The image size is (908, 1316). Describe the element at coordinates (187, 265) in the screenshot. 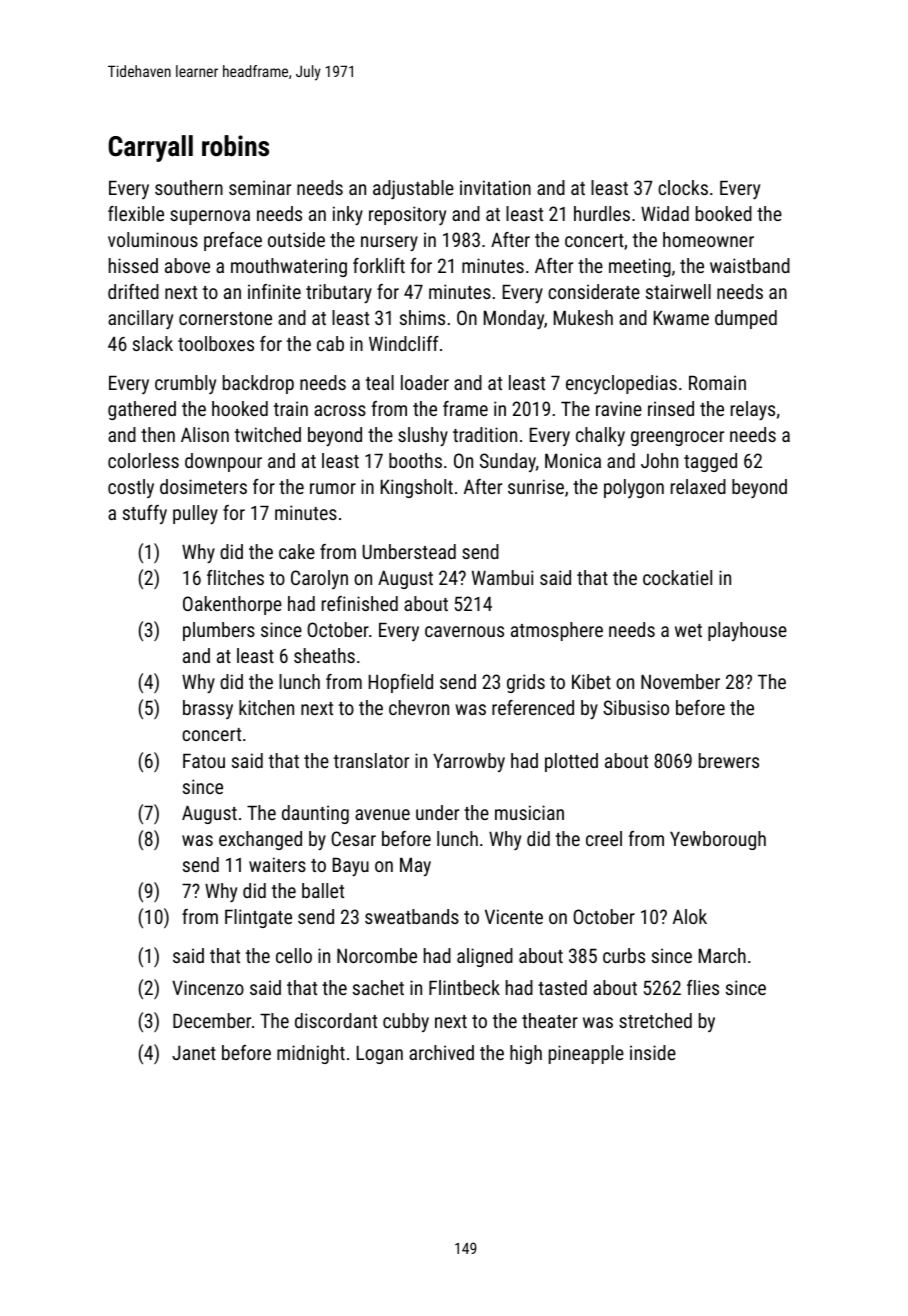

I see `above` at that location.
